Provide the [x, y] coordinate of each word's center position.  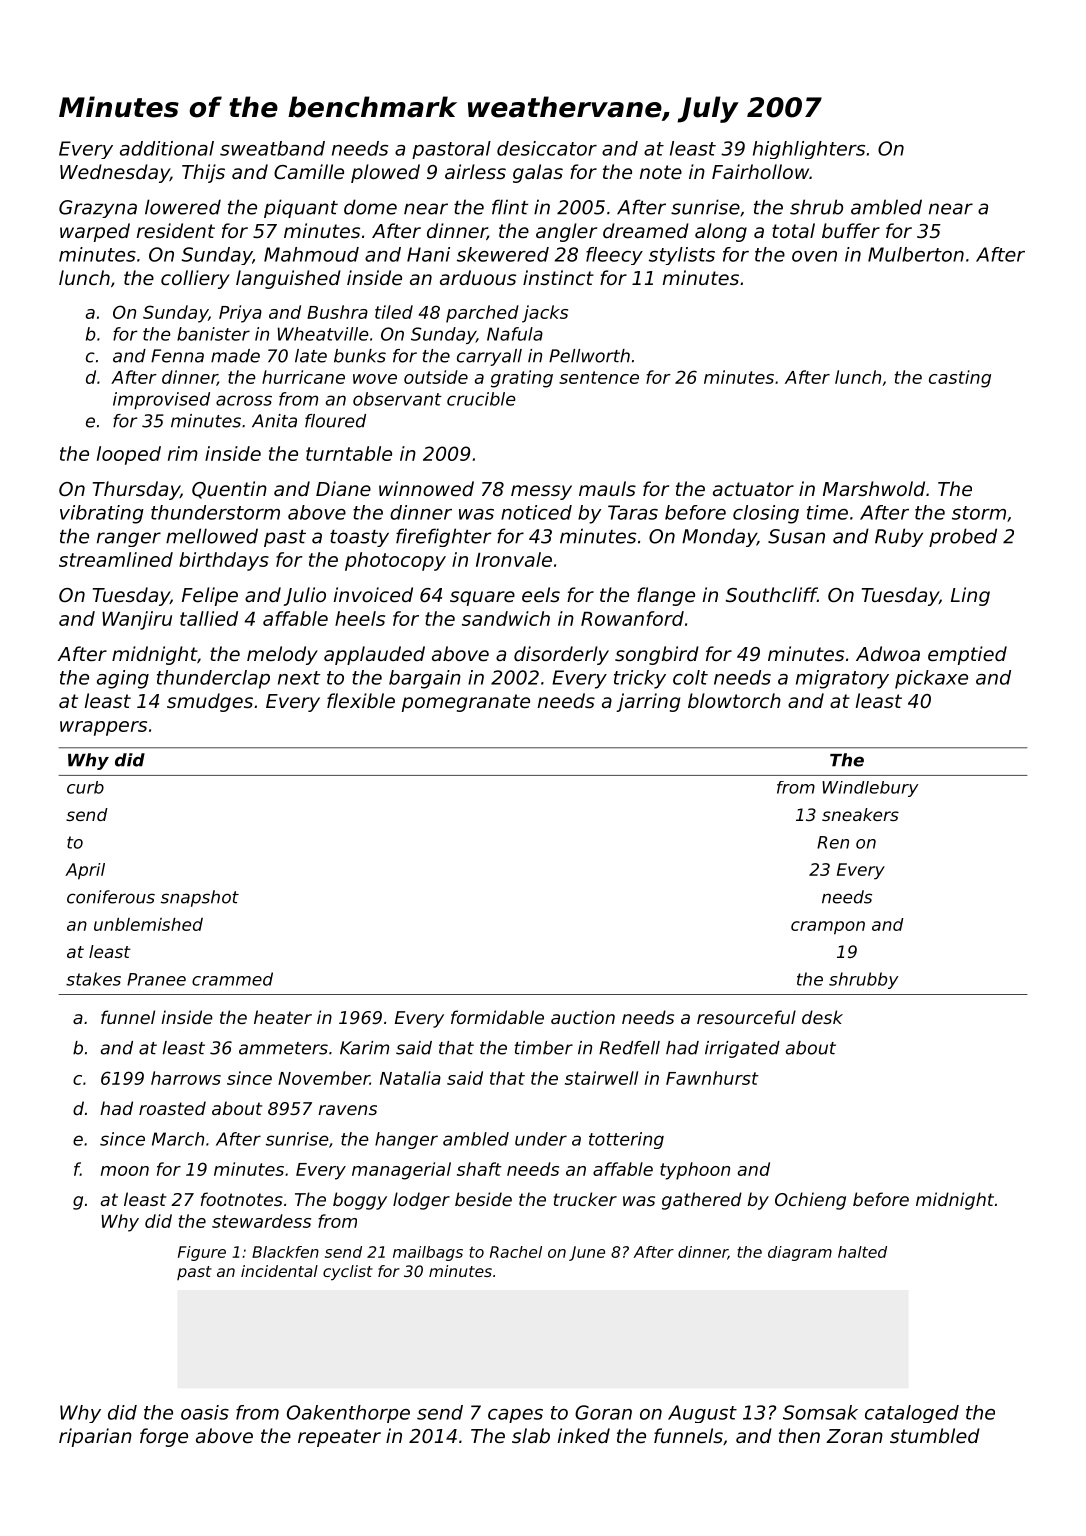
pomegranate [466, 703]
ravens [347, 1110]
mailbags [428, 1253]
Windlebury [870, 789]
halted [862, 1252]
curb [85, 787]
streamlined [116, 559]
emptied [967, 655]
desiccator [547, 148]
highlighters [809, 150]
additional [167, 148]
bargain [425, 679]
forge [164, 1437]
